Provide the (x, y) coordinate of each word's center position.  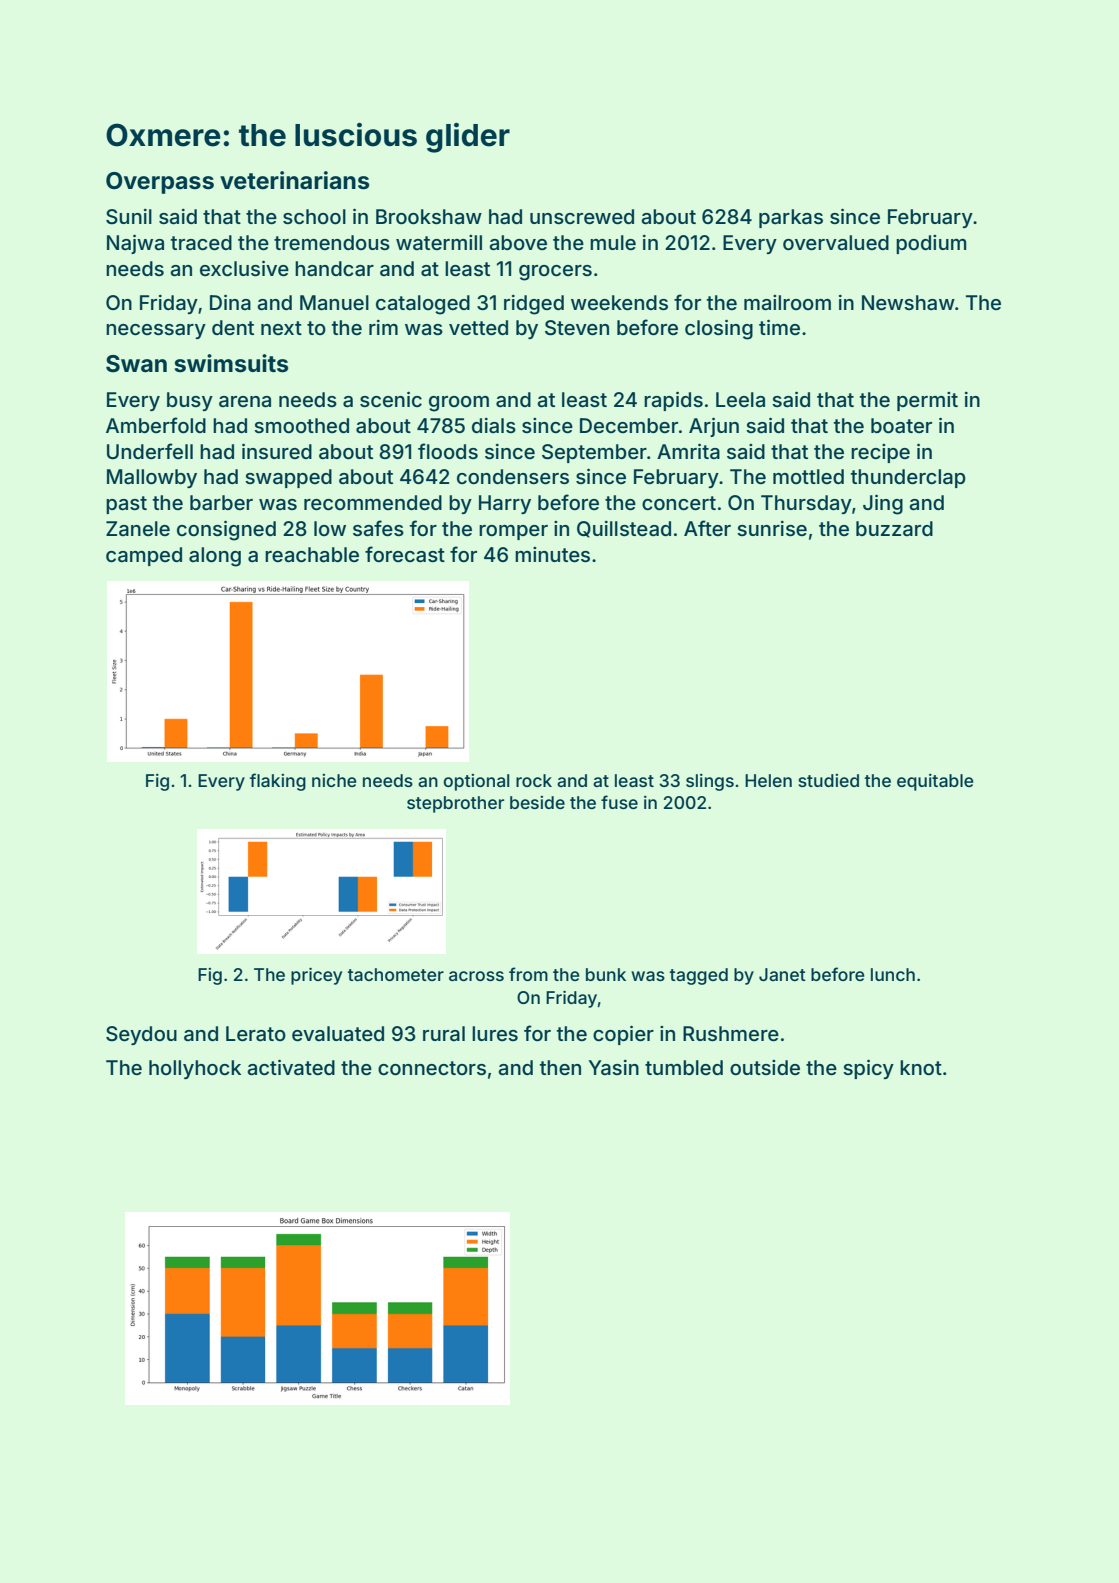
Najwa (135, 244)
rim (383, 327)
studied (828, 780)
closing (719, 330)
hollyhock (195, 1069)
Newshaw (908, 302)
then (560, 1067)
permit (927, 401)
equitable (935, 782)
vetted (478, 327)
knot (921, 1067)
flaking (278, 782)
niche (334, 780)
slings (710, 782)
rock (534, 780)
